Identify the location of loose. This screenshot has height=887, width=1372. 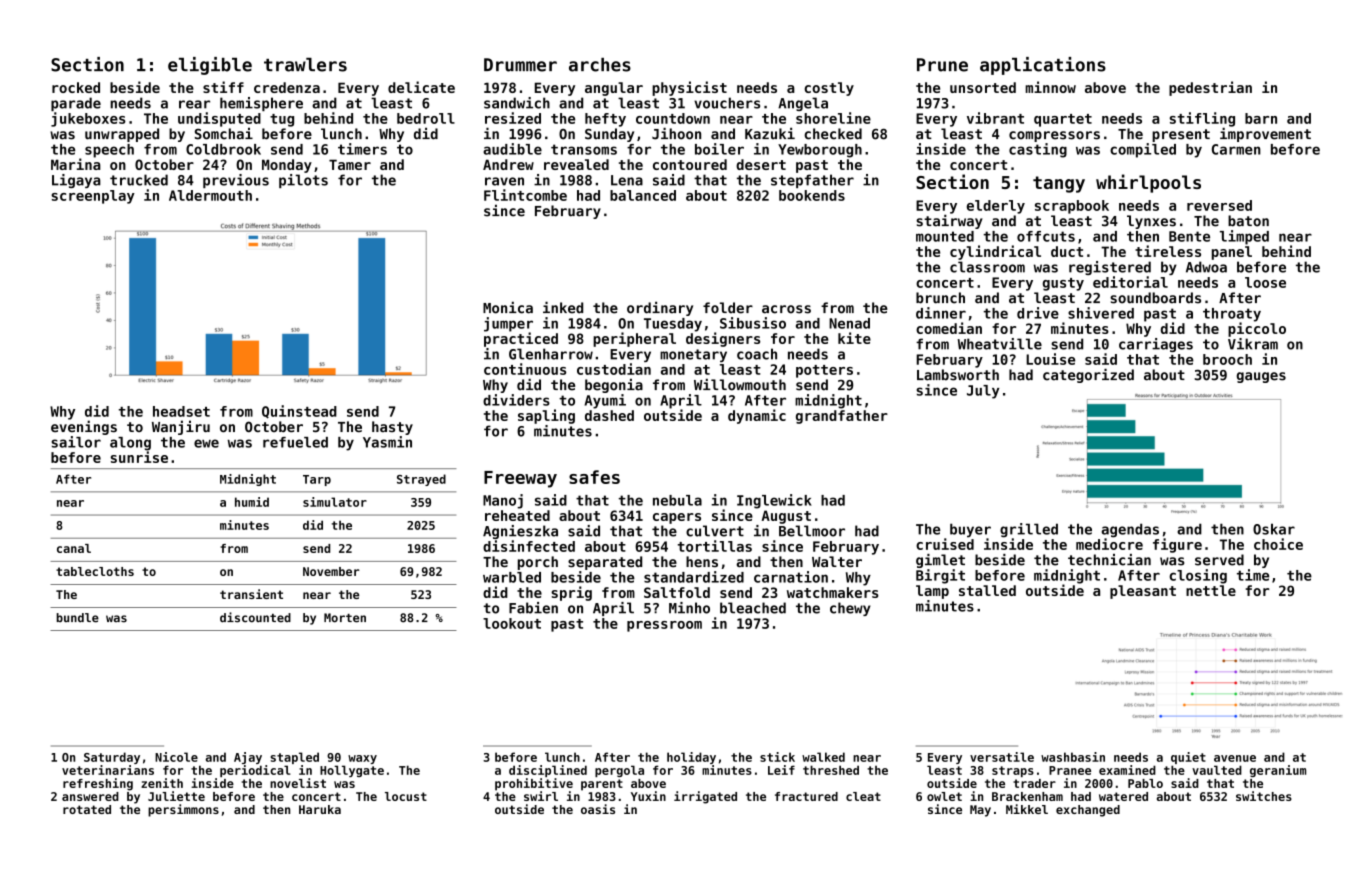
(1265, 282).
